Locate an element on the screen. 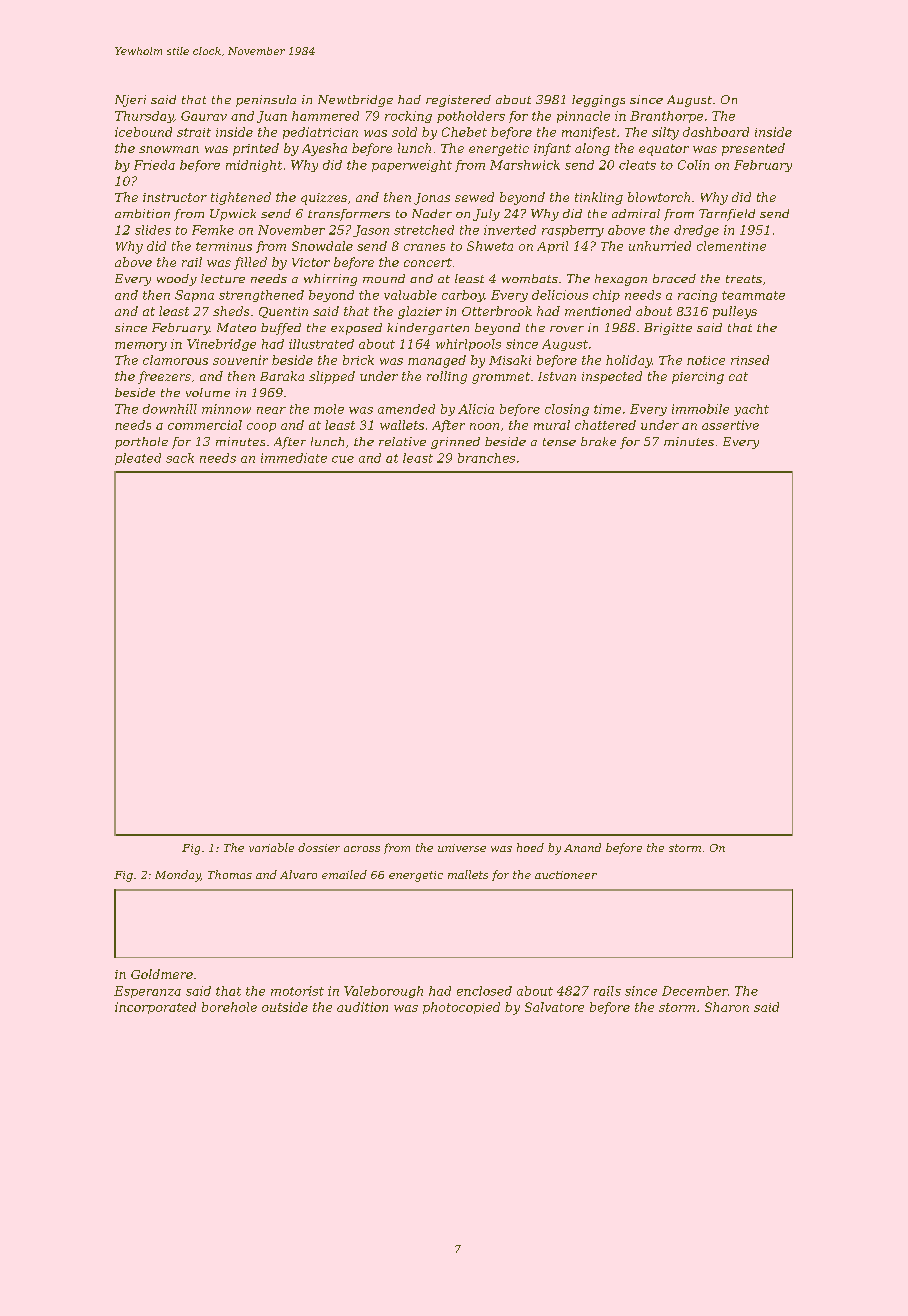  Nader is located at coordinates (432, 213).
